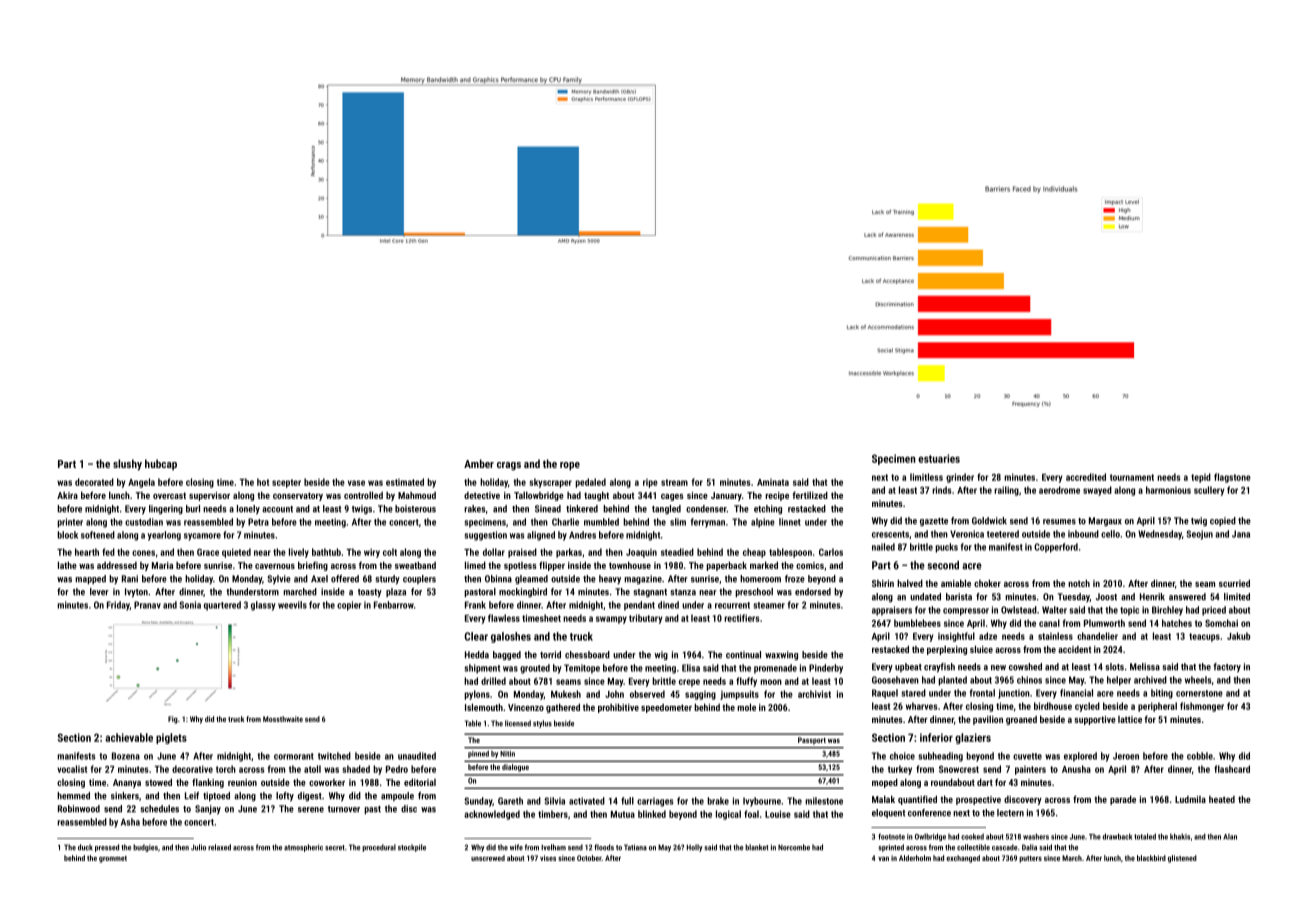  I want to click on Elisa, so click(691, 668).
